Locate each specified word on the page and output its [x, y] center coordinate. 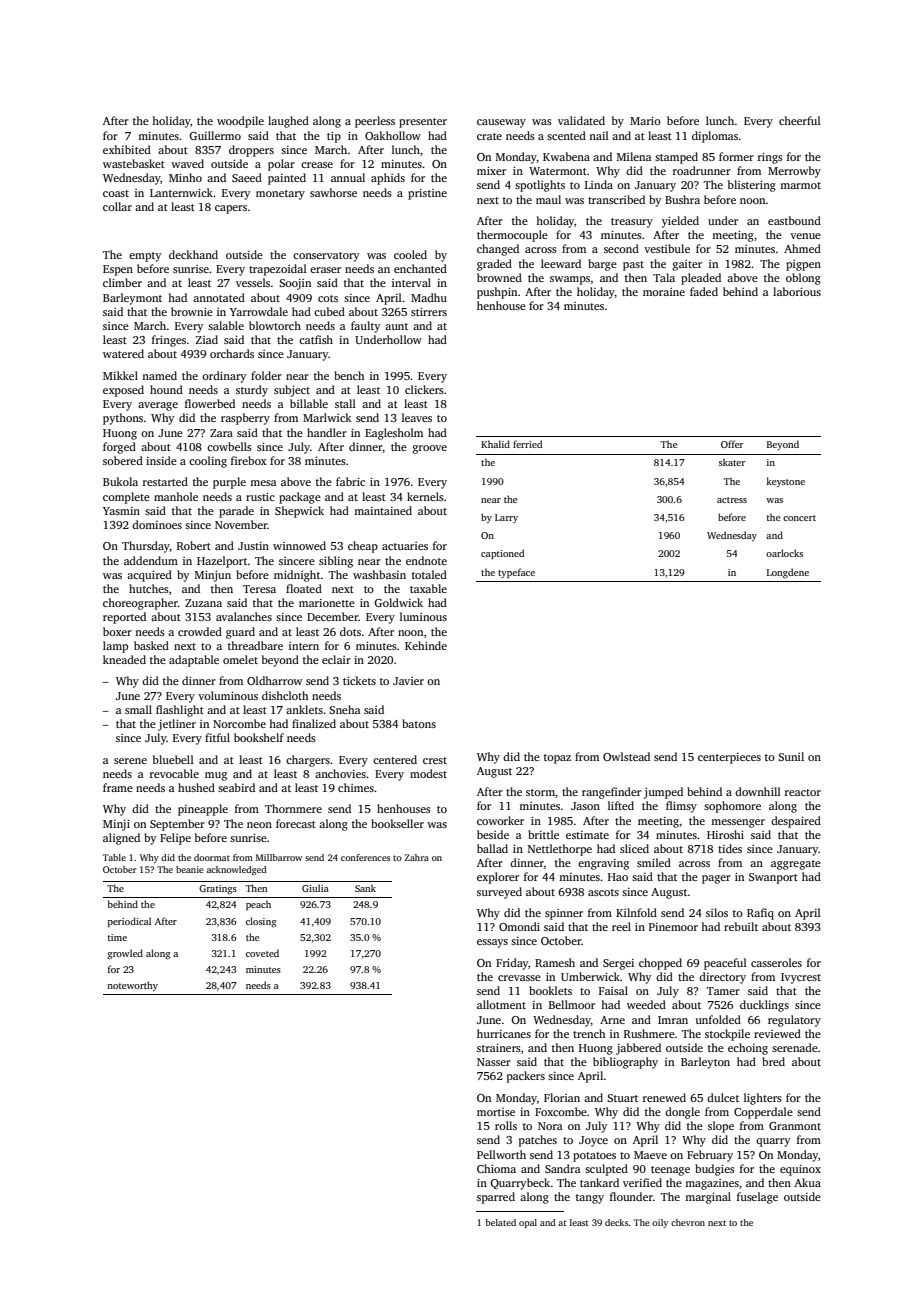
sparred [496, 1198]
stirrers [429, 311]
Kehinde [426, 645]
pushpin [497, 293]
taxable [428, 588]
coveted [262, 953]
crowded [200, 631]
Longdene [788, 573]
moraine [664, 292]
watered [123, 353]
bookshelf [259, 737]
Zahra [416, 857]
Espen [118, 270]
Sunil [791, 756]
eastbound [794, 220]
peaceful [725, 964]
